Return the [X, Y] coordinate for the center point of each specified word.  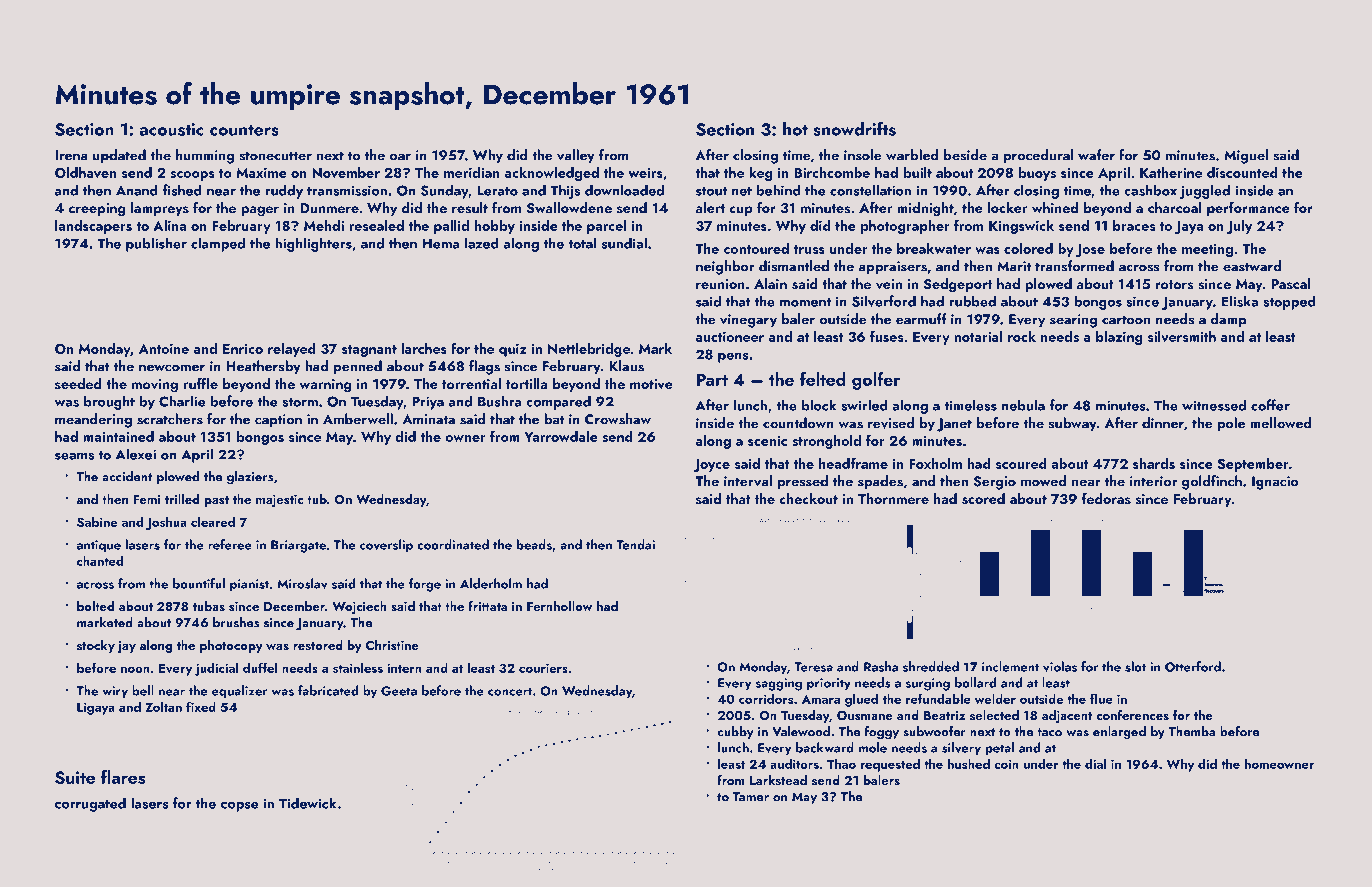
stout [711, 191]
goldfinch [1212, 482]
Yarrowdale [561, 436]
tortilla [526, 383]
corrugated [90, 804]
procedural [1038, 156]
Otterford [1193, 666]
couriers [543, 668]
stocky [96, 646]
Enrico [243, 349]
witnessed [1214, 405]
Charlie [182, 401]
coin [1006, 764]
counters [244, 130]
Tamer [751, 797]
